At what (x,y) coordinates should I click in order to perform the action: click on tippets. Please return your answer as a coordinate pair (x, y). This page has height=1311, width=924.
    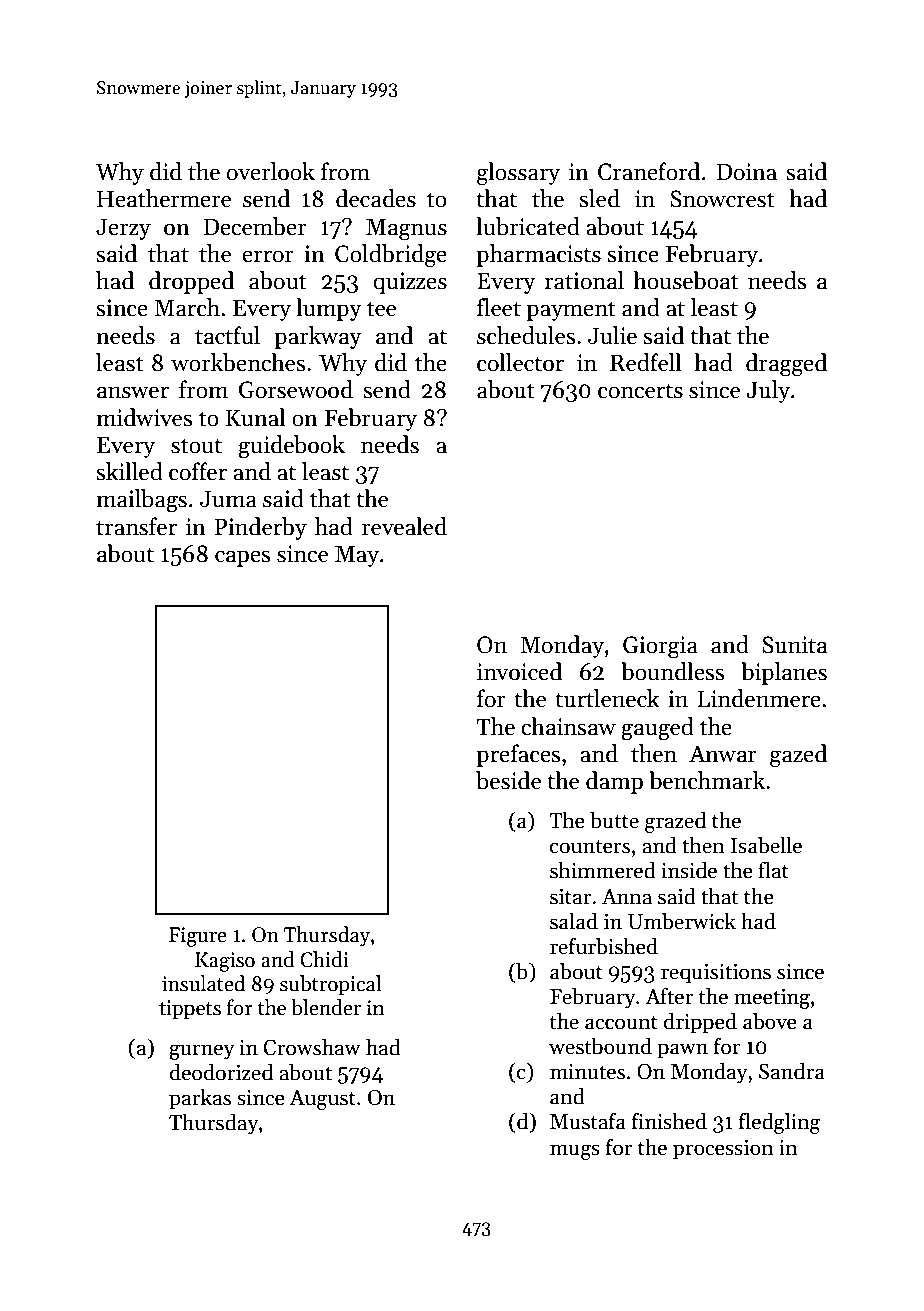
    Looking at the image, I should click on (190, 1009).
